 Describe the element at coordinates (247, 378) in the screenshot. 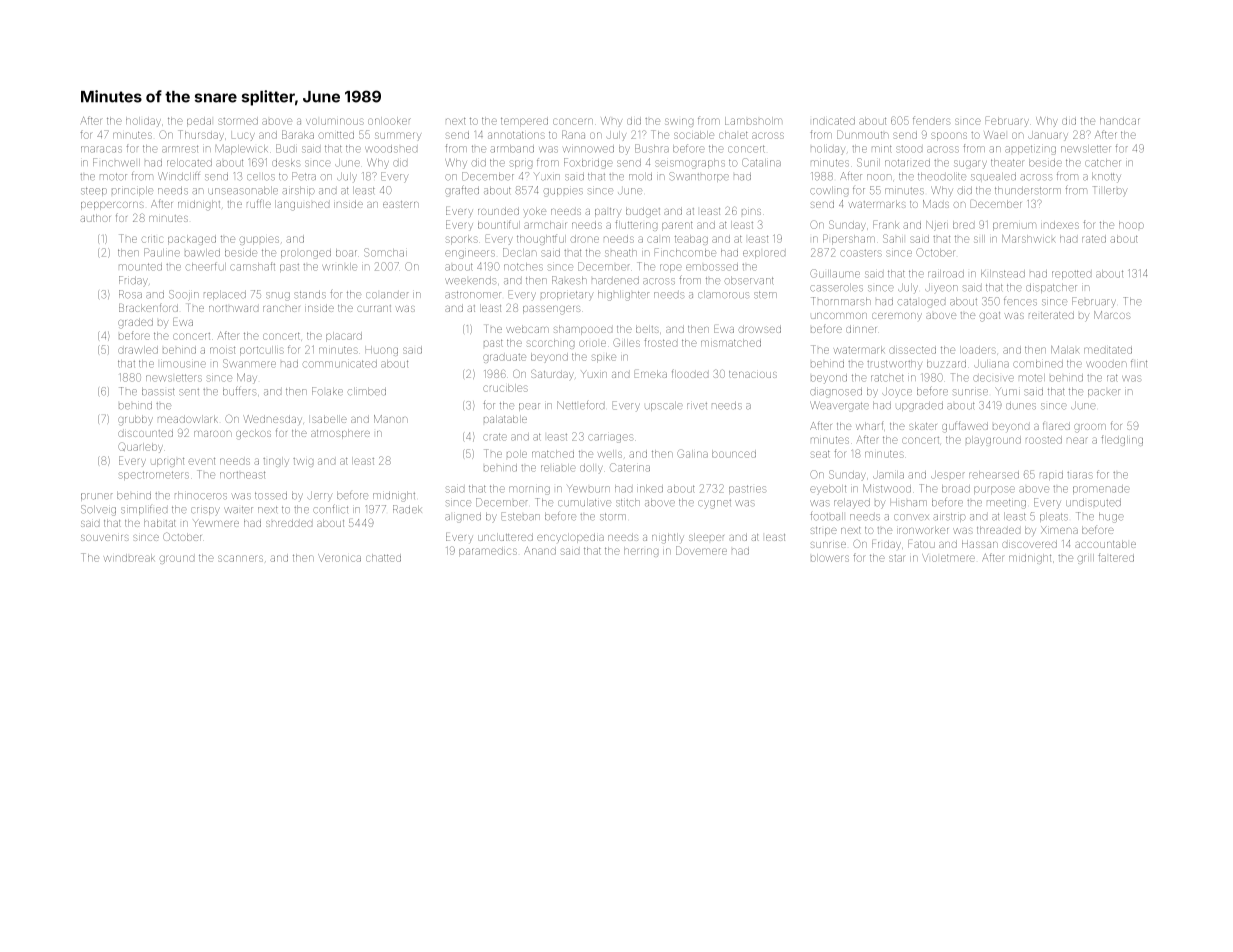

I see `May` at that location.
